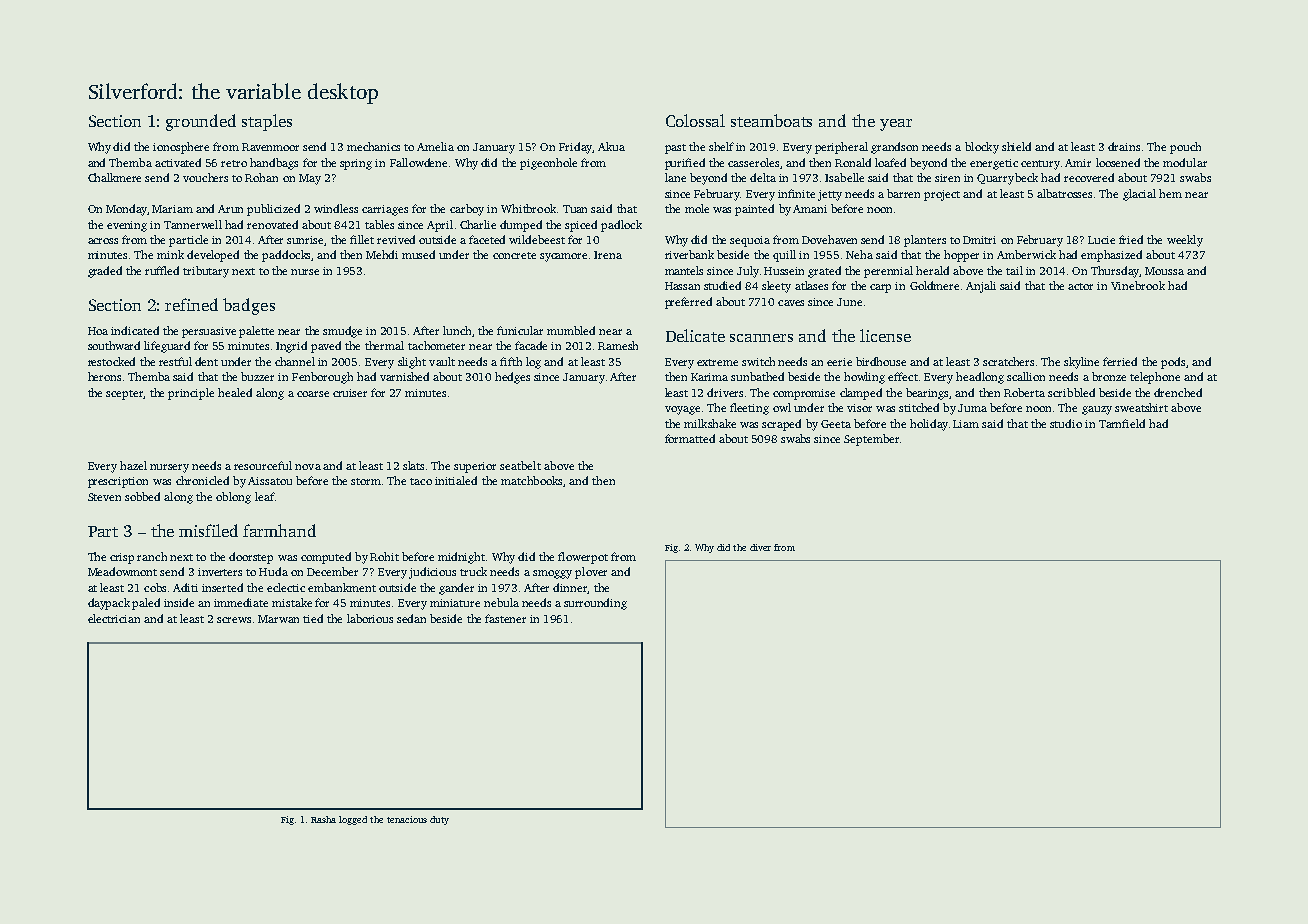 This document has height=924, width=1308. I want to click on peripheral, so click(841, 148).
